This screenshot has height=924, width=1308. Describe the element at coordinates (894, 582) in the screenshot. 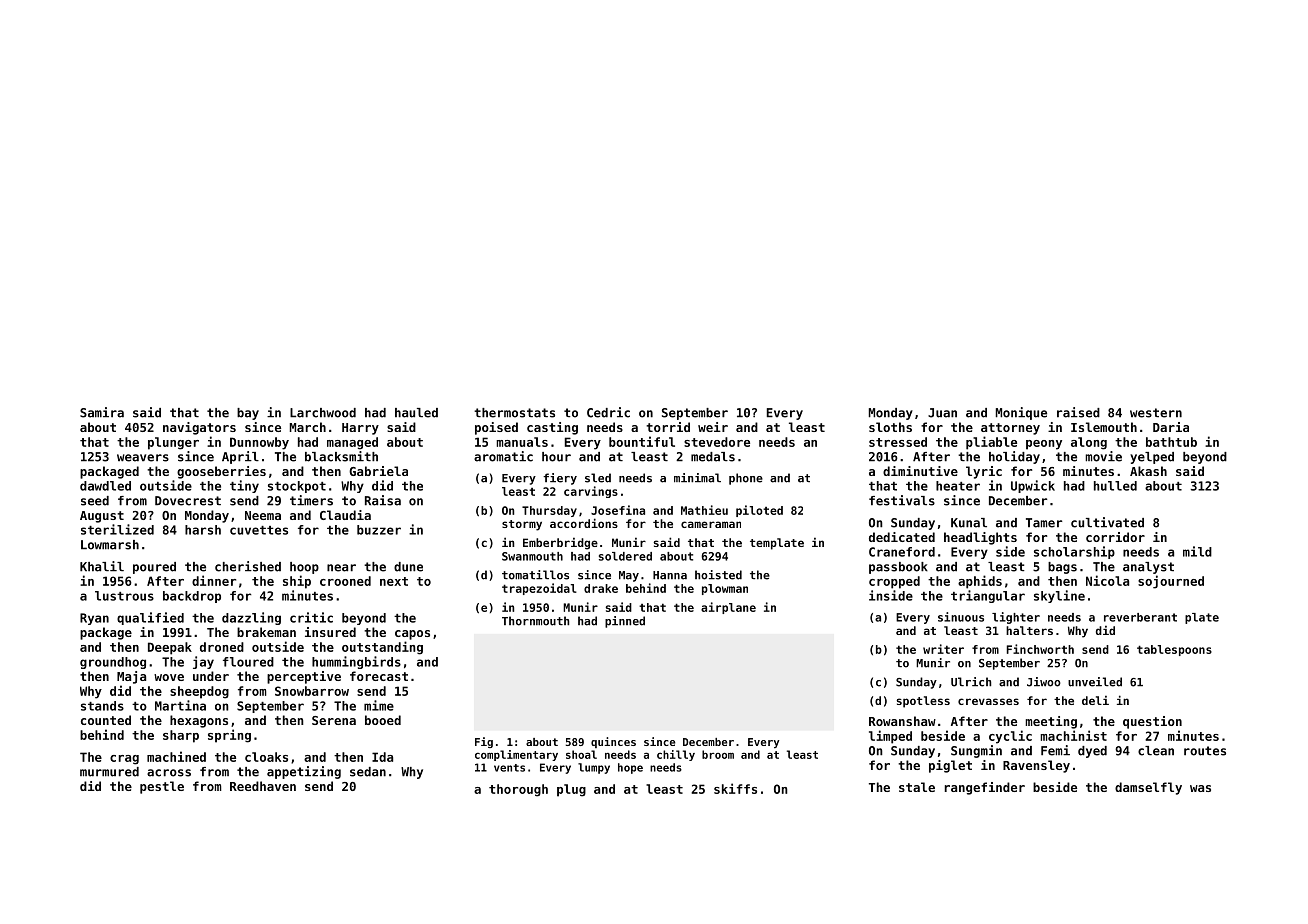

I see `cropped` at that location.
